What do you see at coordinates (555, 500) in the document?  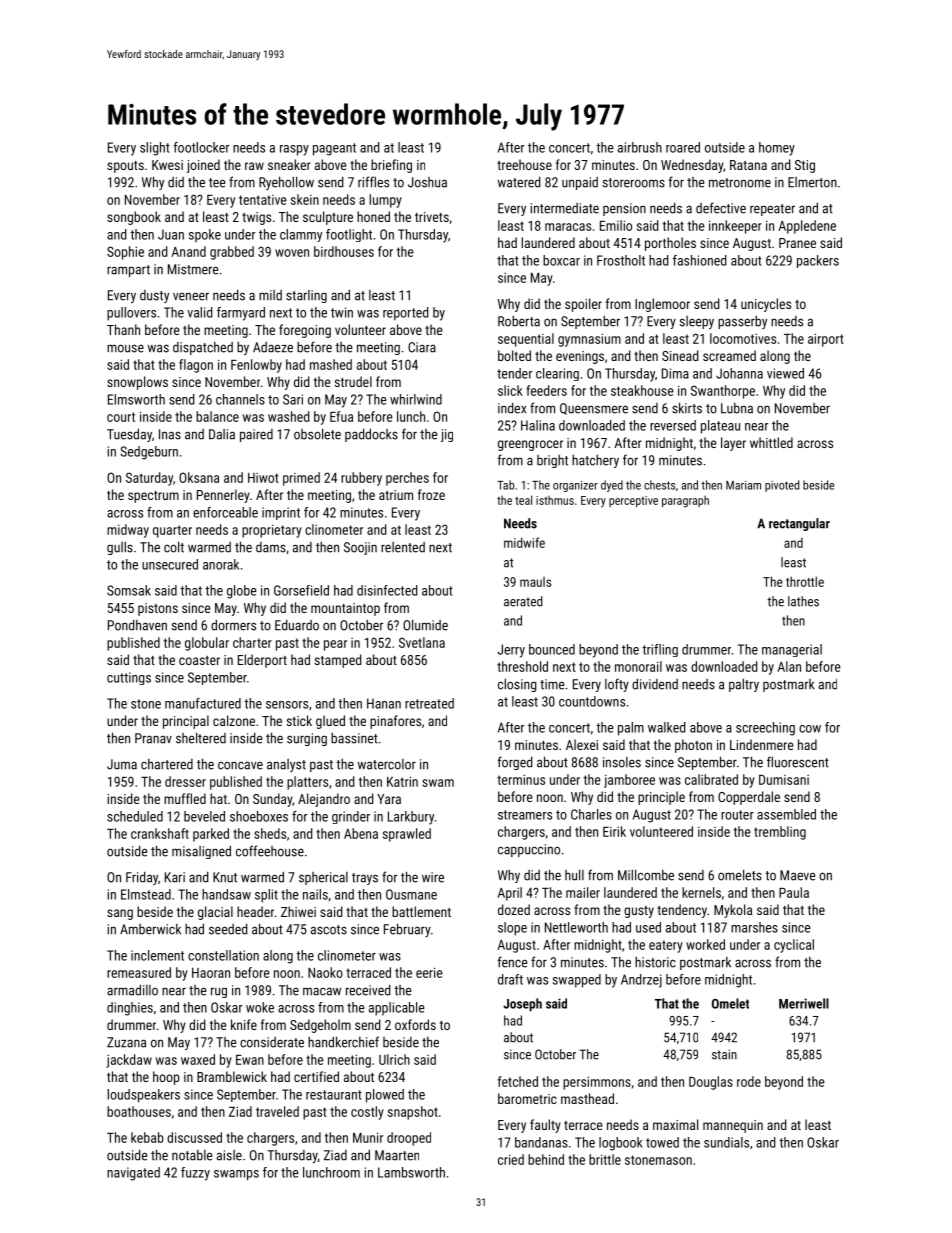 I see `isthmus` at bounding box center [555, 500].
